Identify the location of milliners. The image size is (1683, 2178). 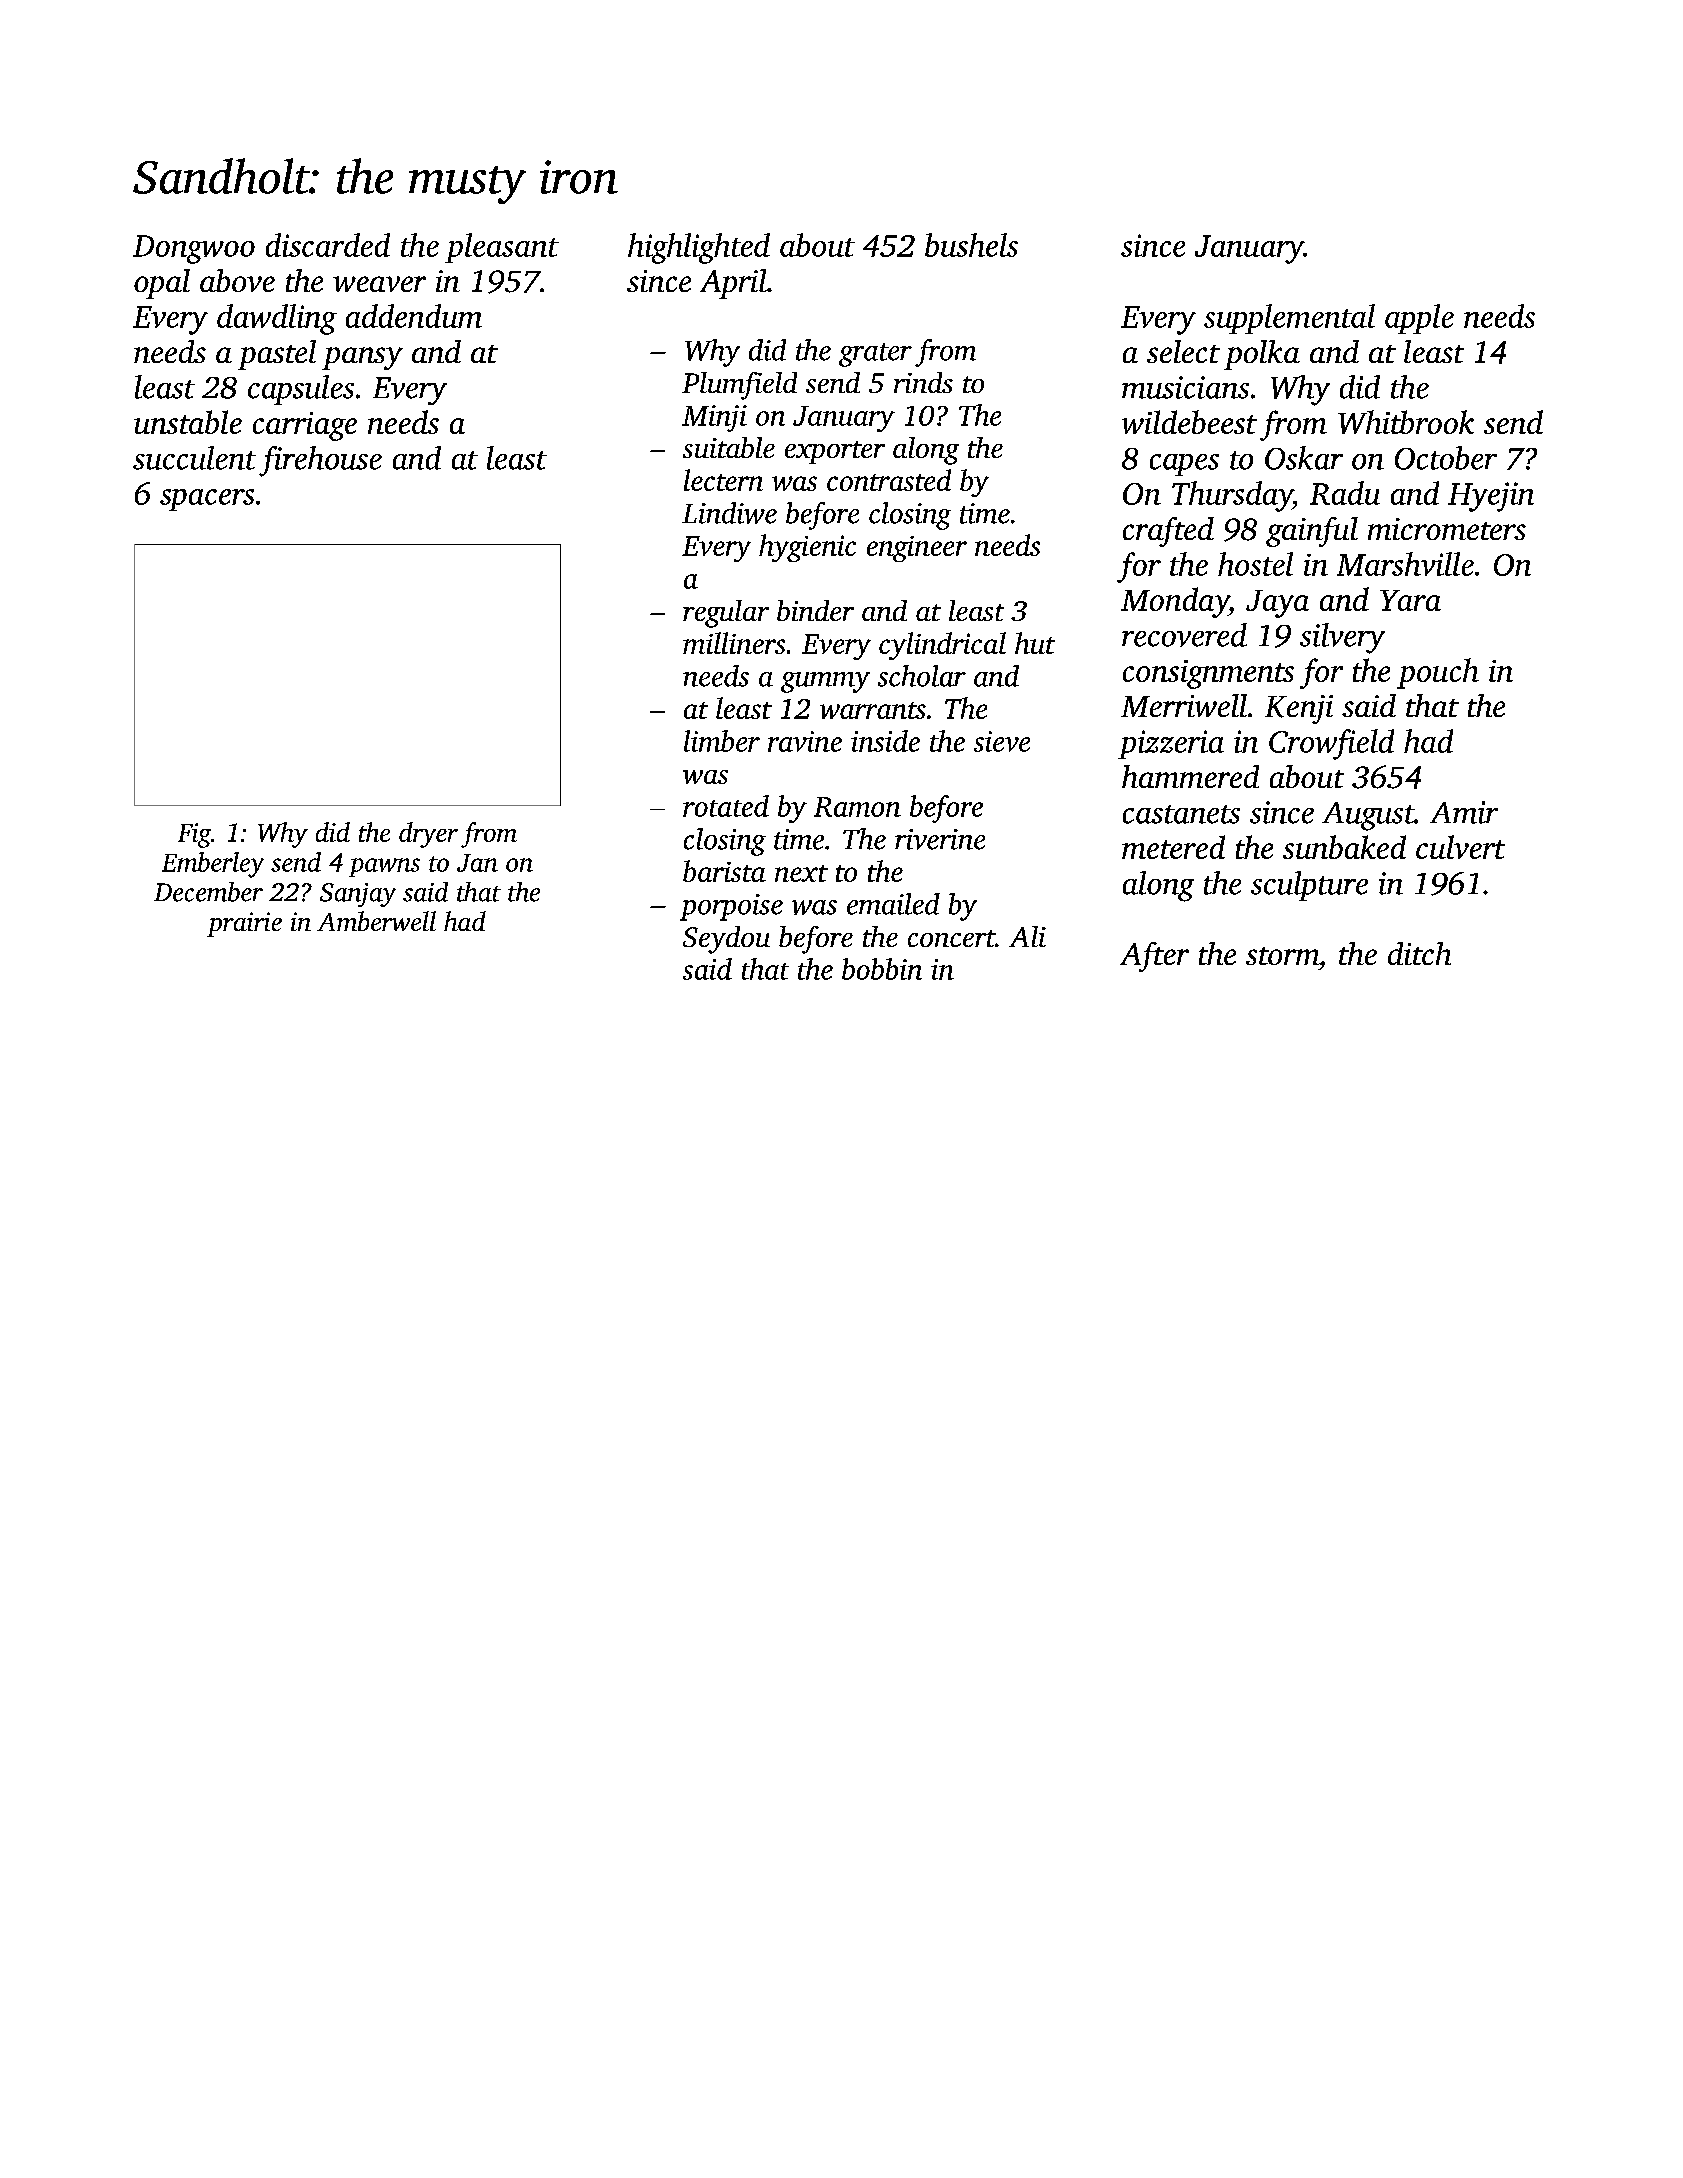
(734, 643).
